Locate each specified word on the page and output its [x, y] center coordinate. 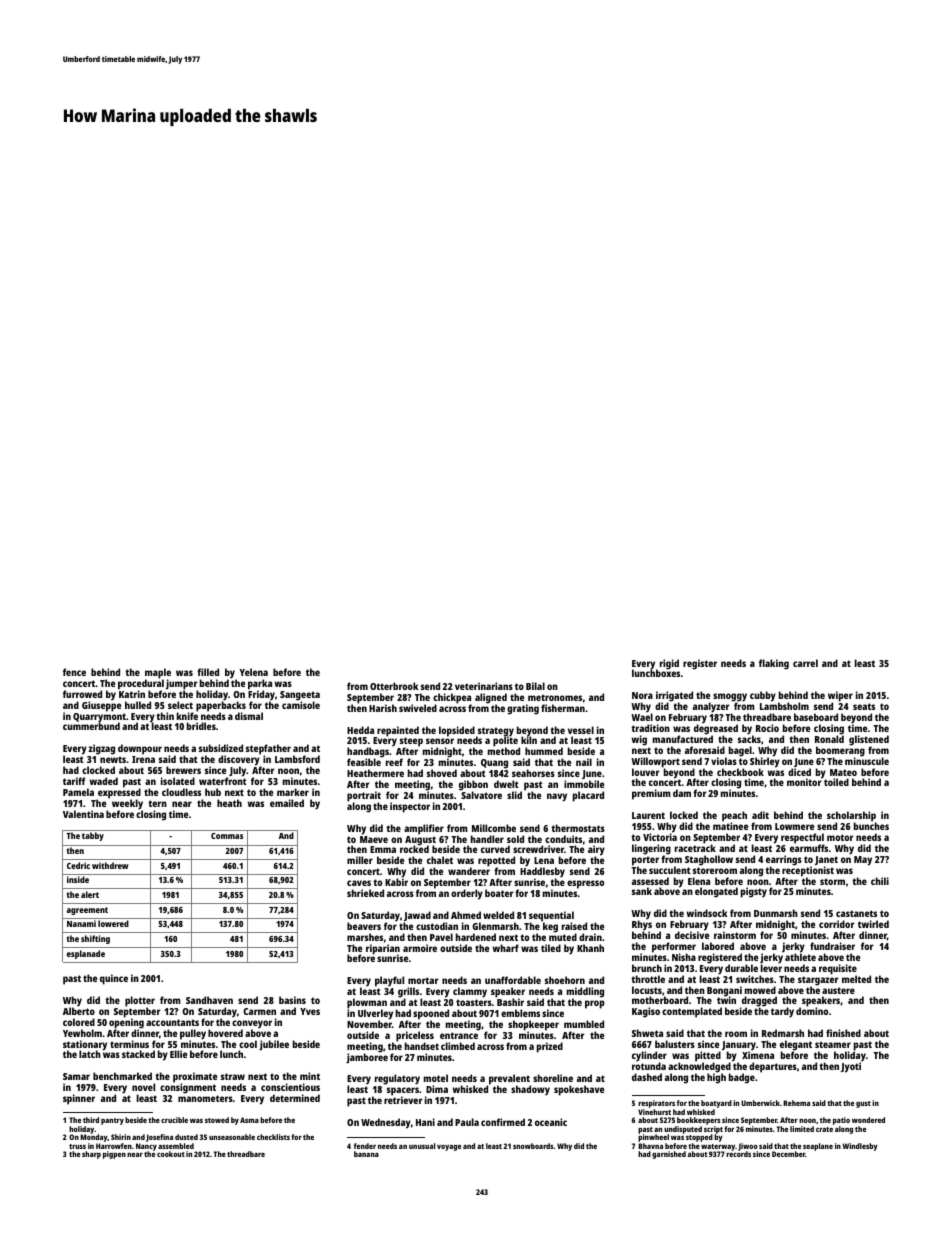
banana [366, 1154]
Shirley [765, 762]
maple [158, 673]
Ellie [178, 1054]
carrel [805, 663]
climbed [458, 1046]
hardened [476, 937]
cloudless [181, 792]
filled [208, 672]
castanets [856, 913]
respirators [656, 1104]
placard [588, 796]
